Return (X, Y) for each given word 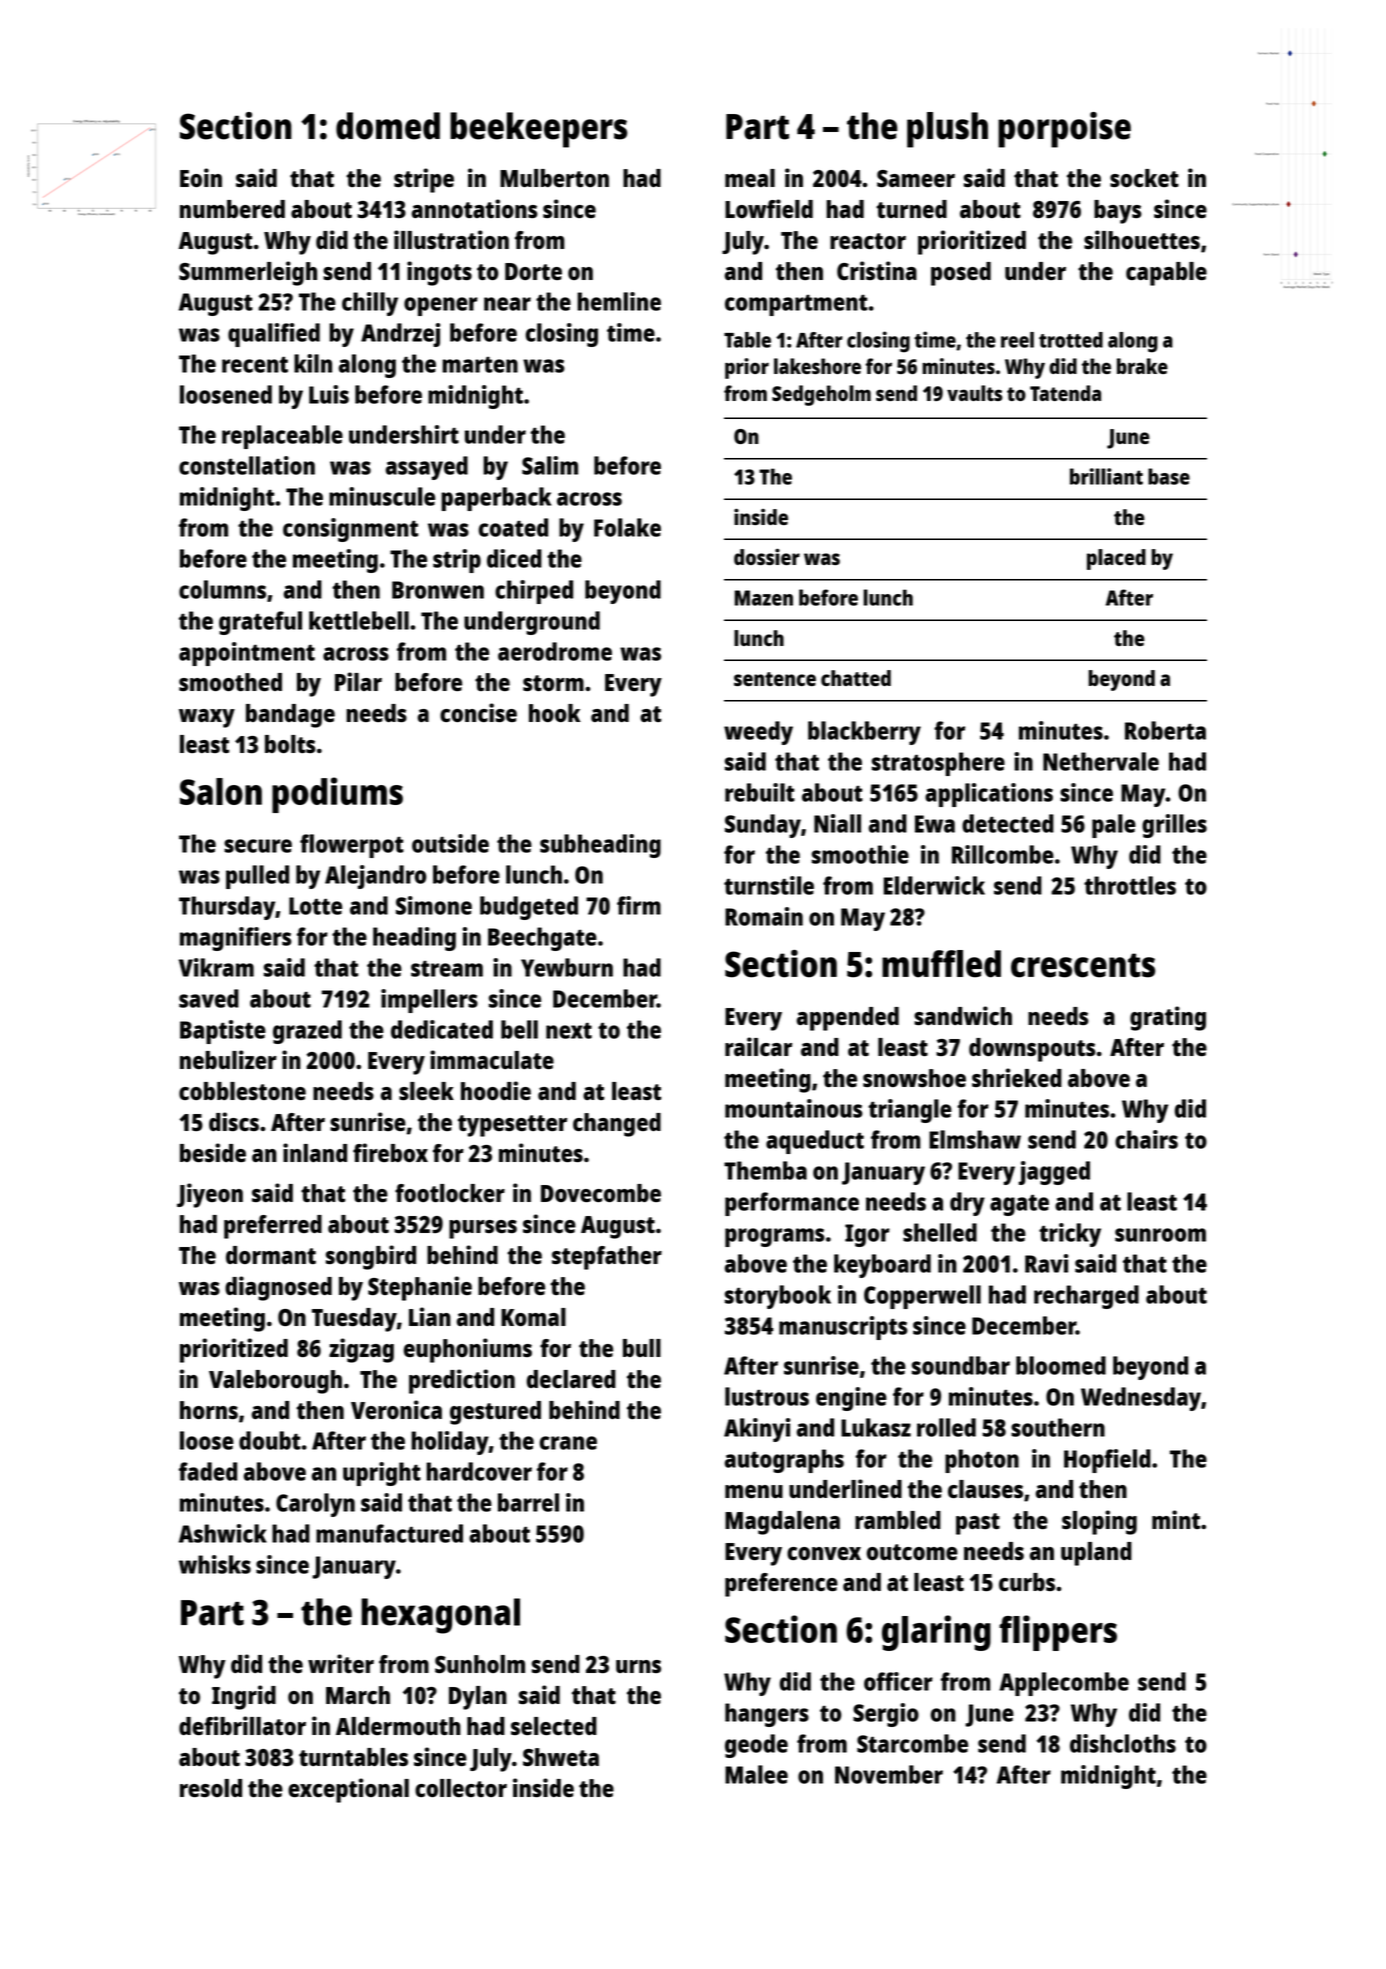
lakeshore (817, 366)
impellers (429, 1001)
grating (1168, 1018)
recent (255, 365)
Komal (533, 1317)
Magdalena (782, 1523)
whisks (215, 1564)
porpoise (1064, 130)
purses (483, 1229)
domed (388, 126)
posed (961, 274)
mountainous (794, 1108)
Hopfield (1107, 1461)
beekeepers (538, 130)
